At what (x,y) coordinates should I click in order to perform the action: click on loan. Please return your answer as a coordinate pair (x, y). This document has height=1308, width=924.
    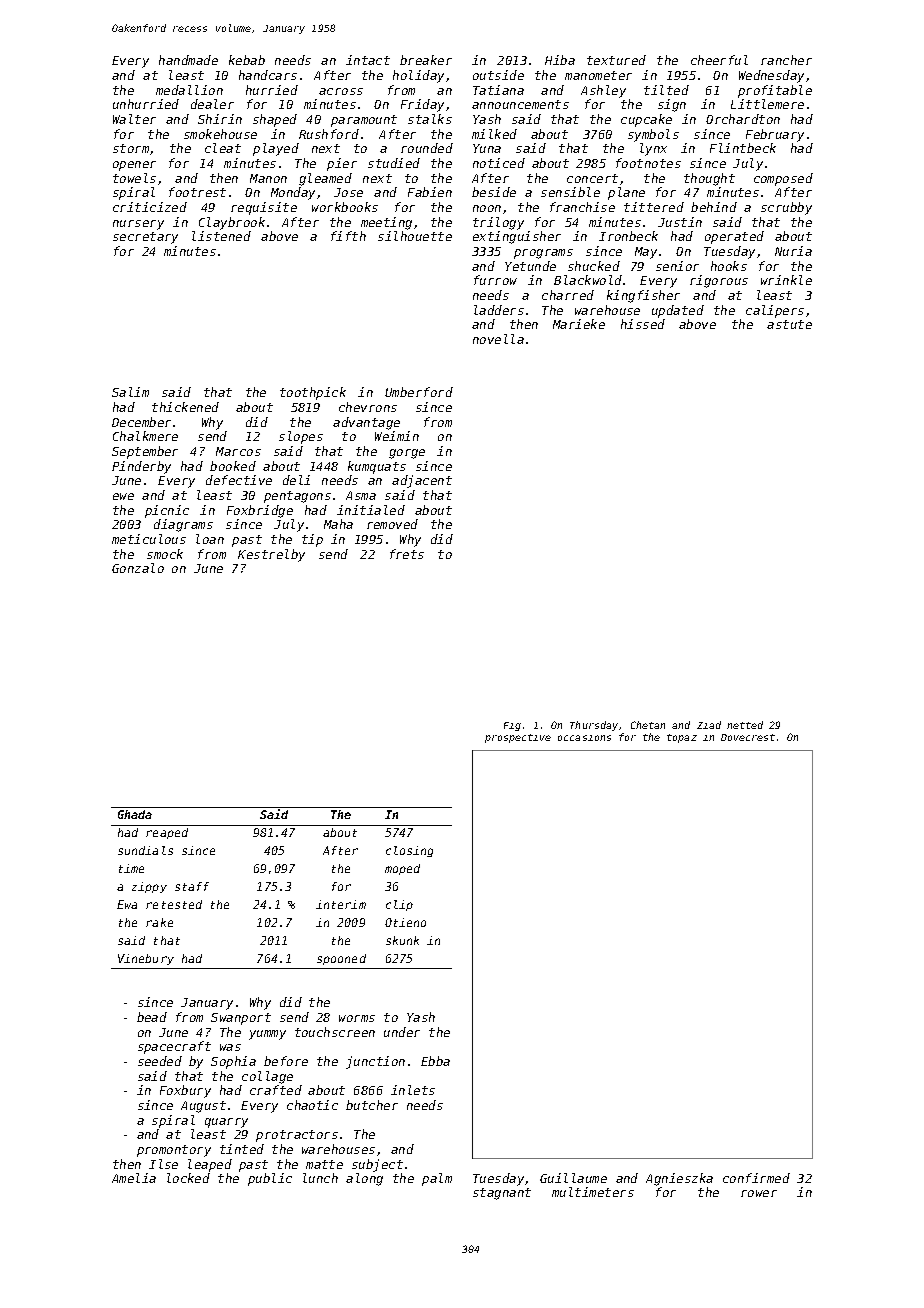
    Looking at the image, I should click on (210, 539).
